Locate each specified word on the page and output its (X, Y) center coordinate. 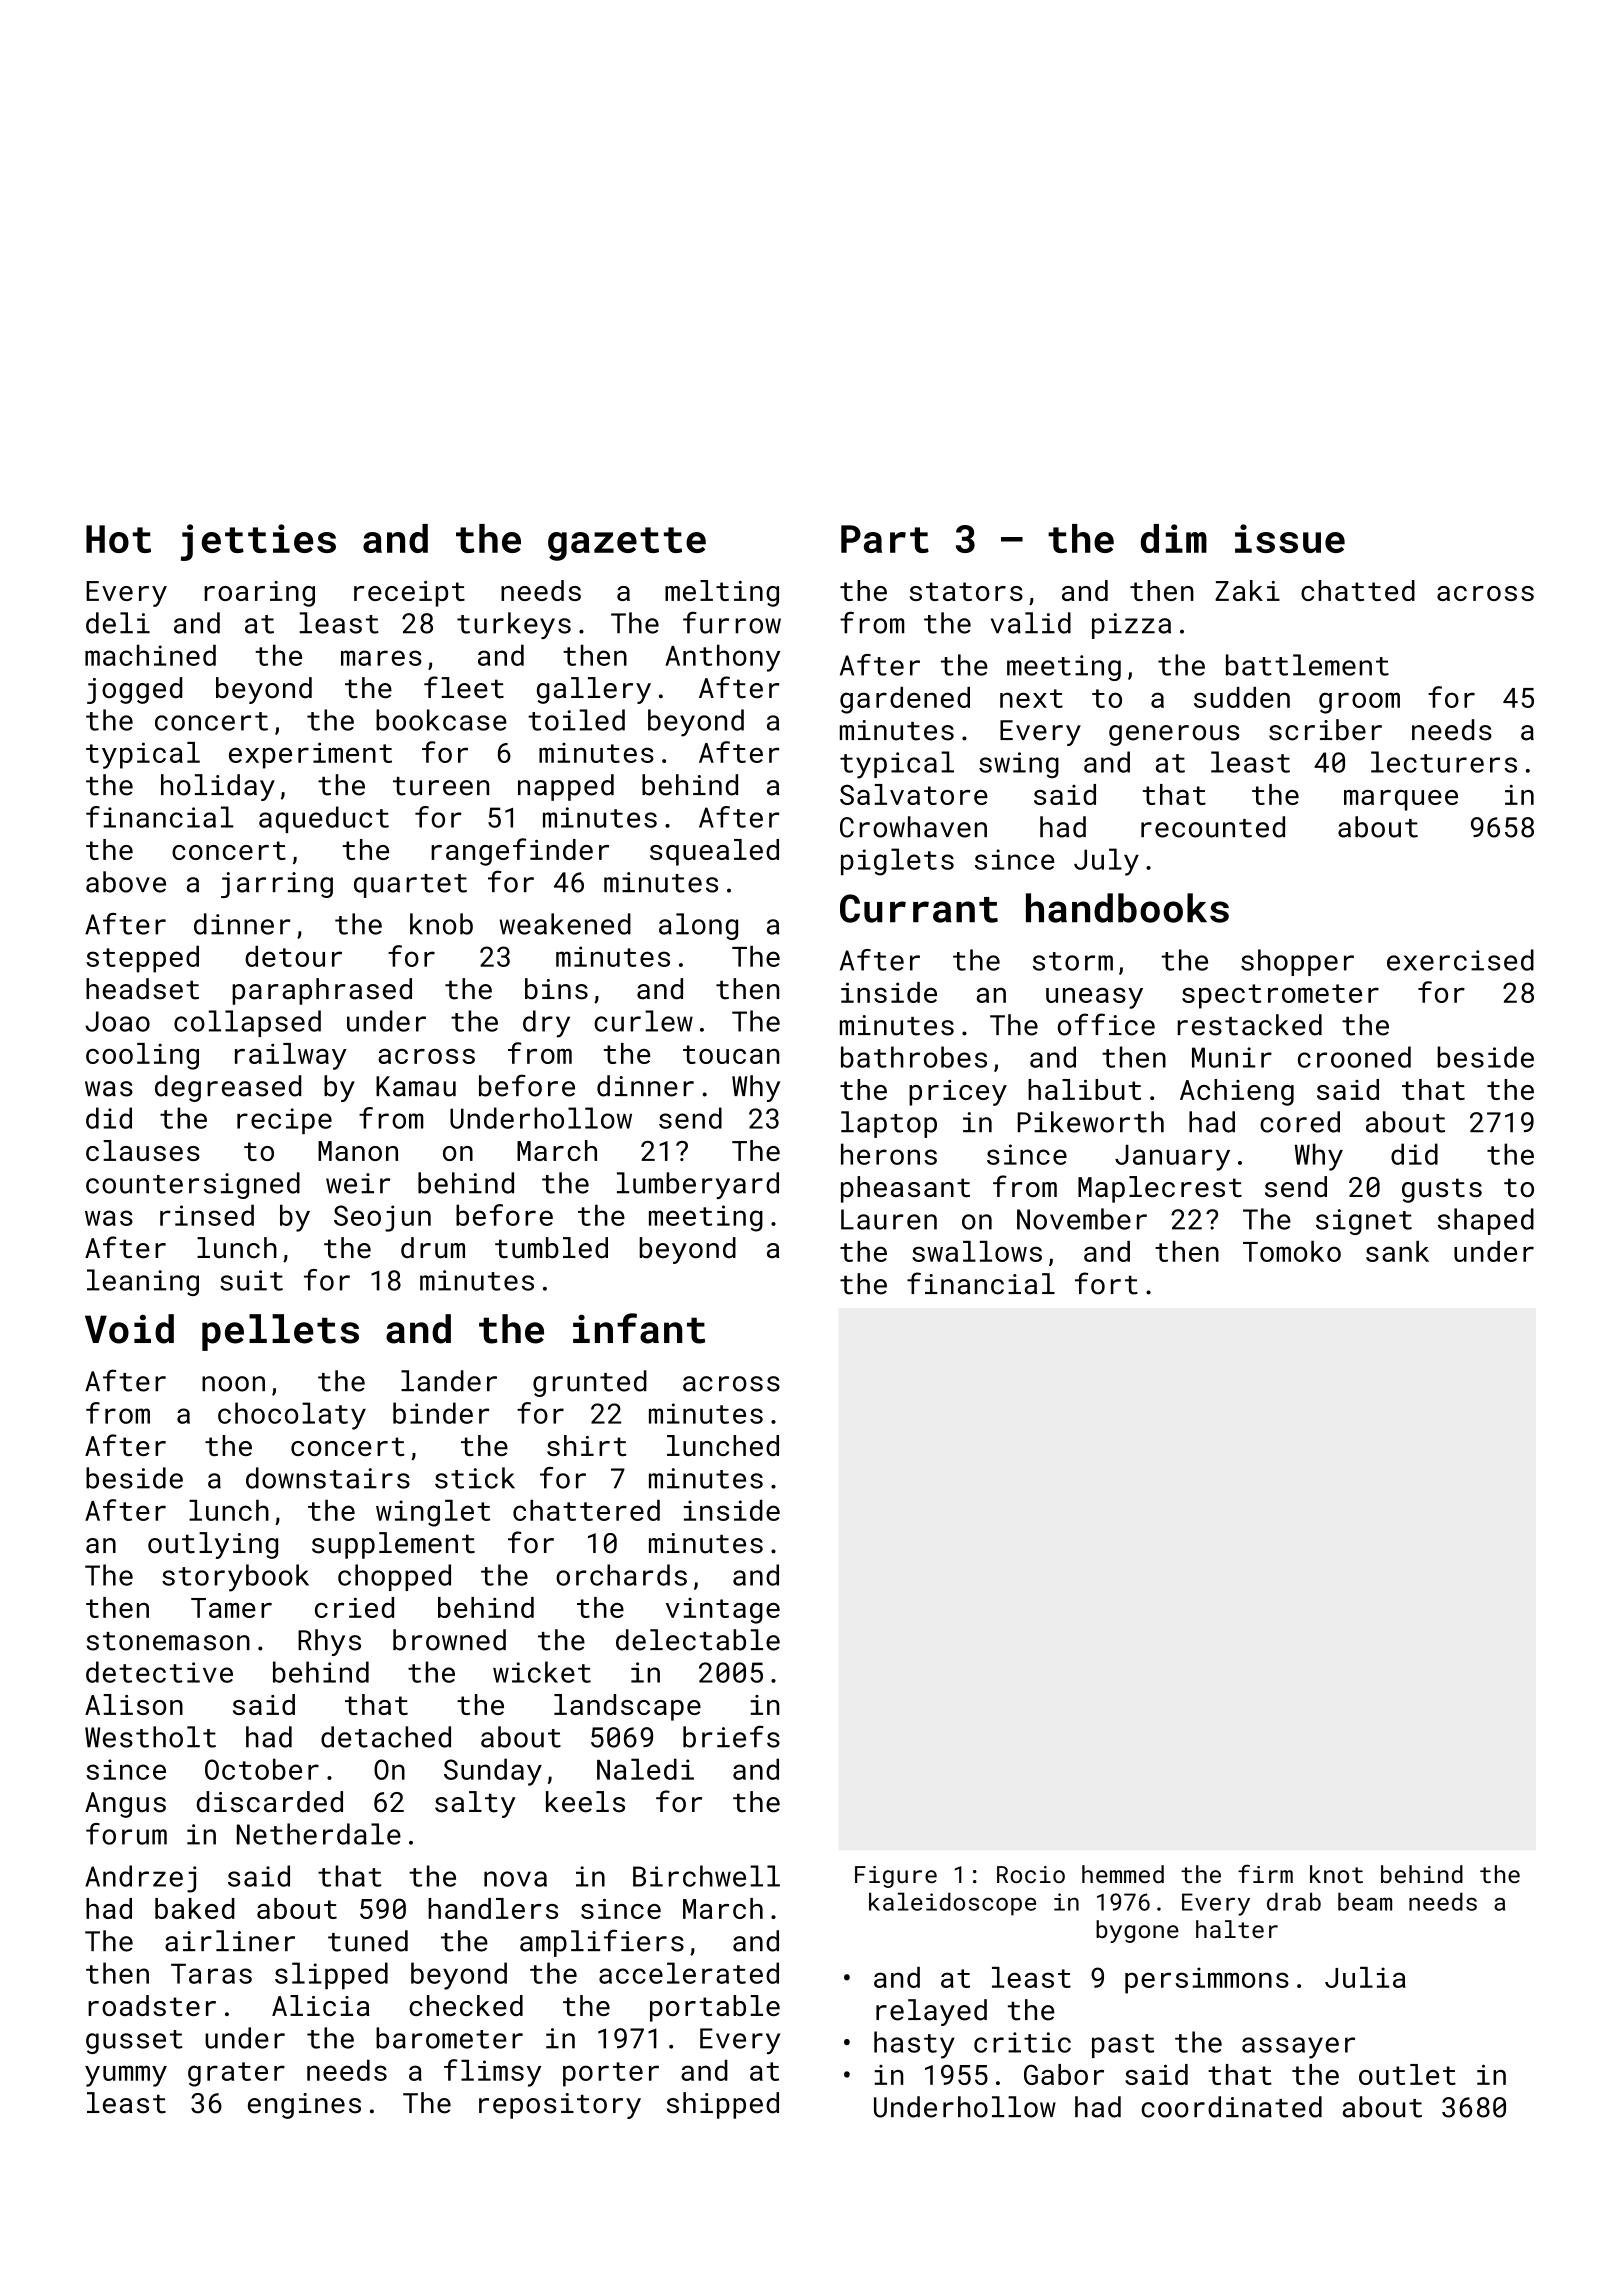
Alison (134, 1704)
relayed (931, 2012)
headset (142, 989)
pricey (958, 1093)
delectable (698, 1640)
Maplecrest (1160, 1189)
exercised (1460, 960)
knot (1336, 1874)
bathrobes (914, 1057)
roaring (259, 594)
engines (304, 2106)
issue (1290, 538)
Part (885, 539)
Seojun (382, 1218)
